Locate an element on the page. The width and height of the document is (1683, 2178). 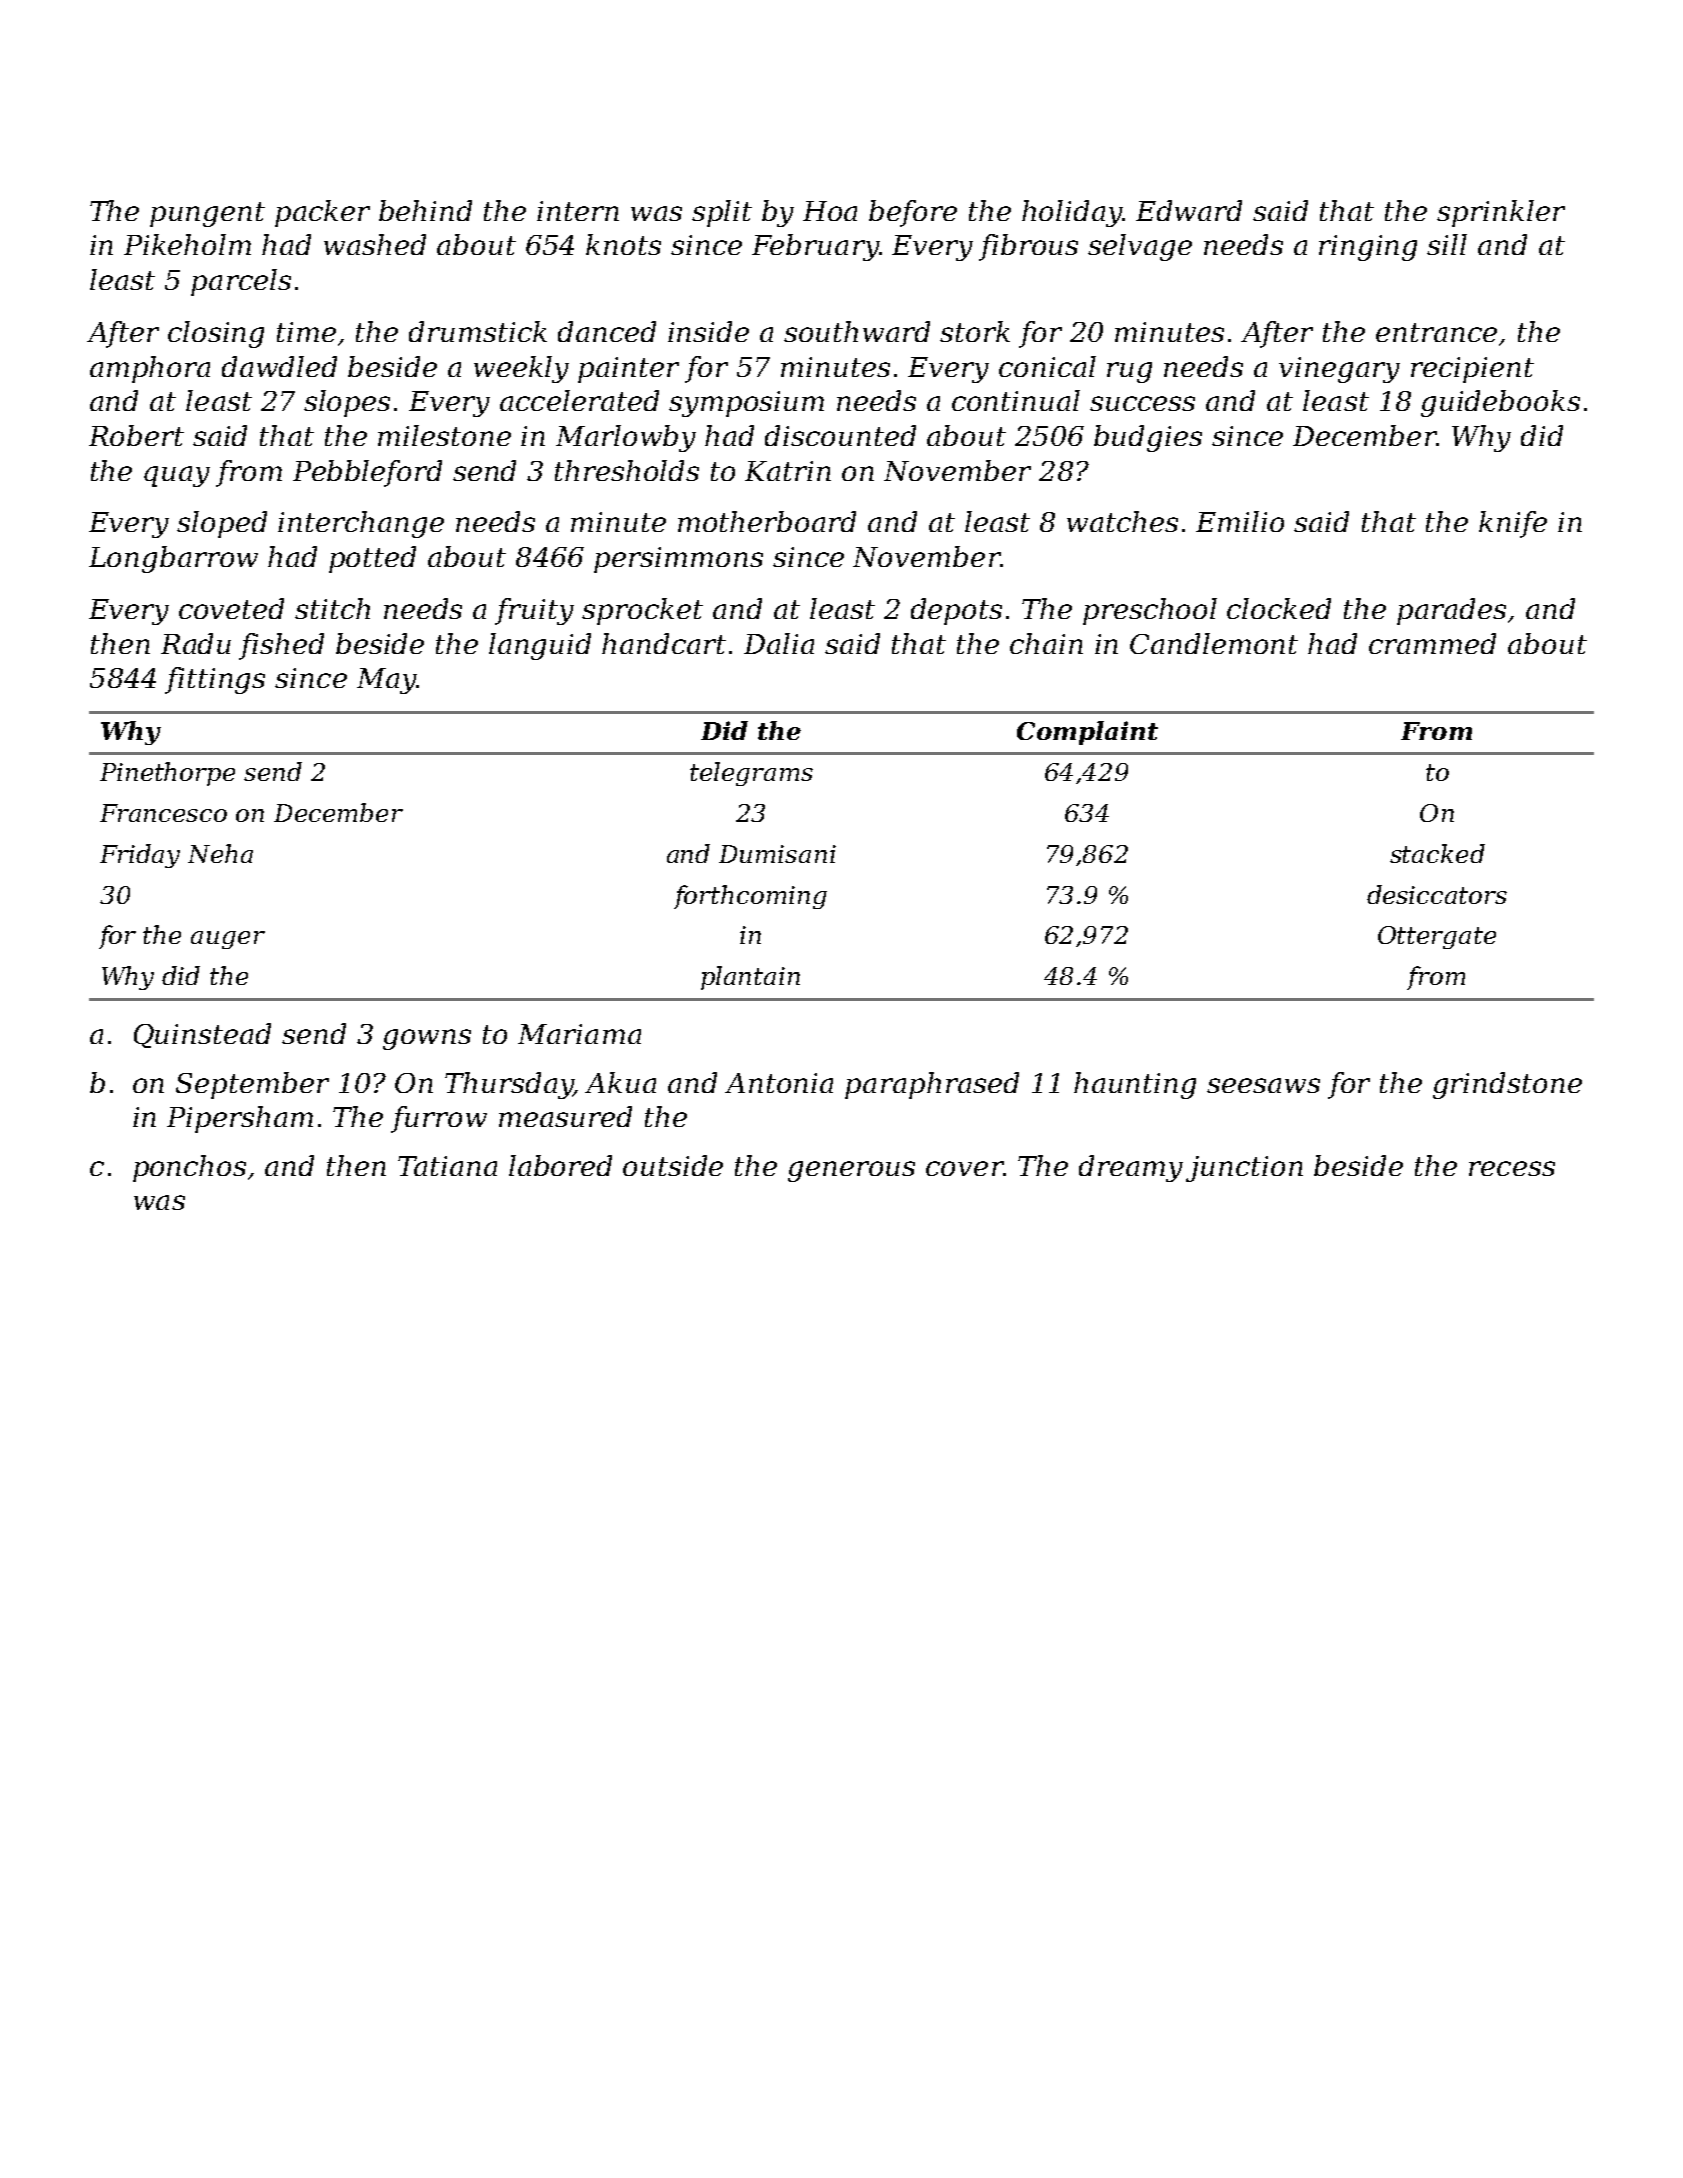
sill is located at coordinates (1447, 244).
